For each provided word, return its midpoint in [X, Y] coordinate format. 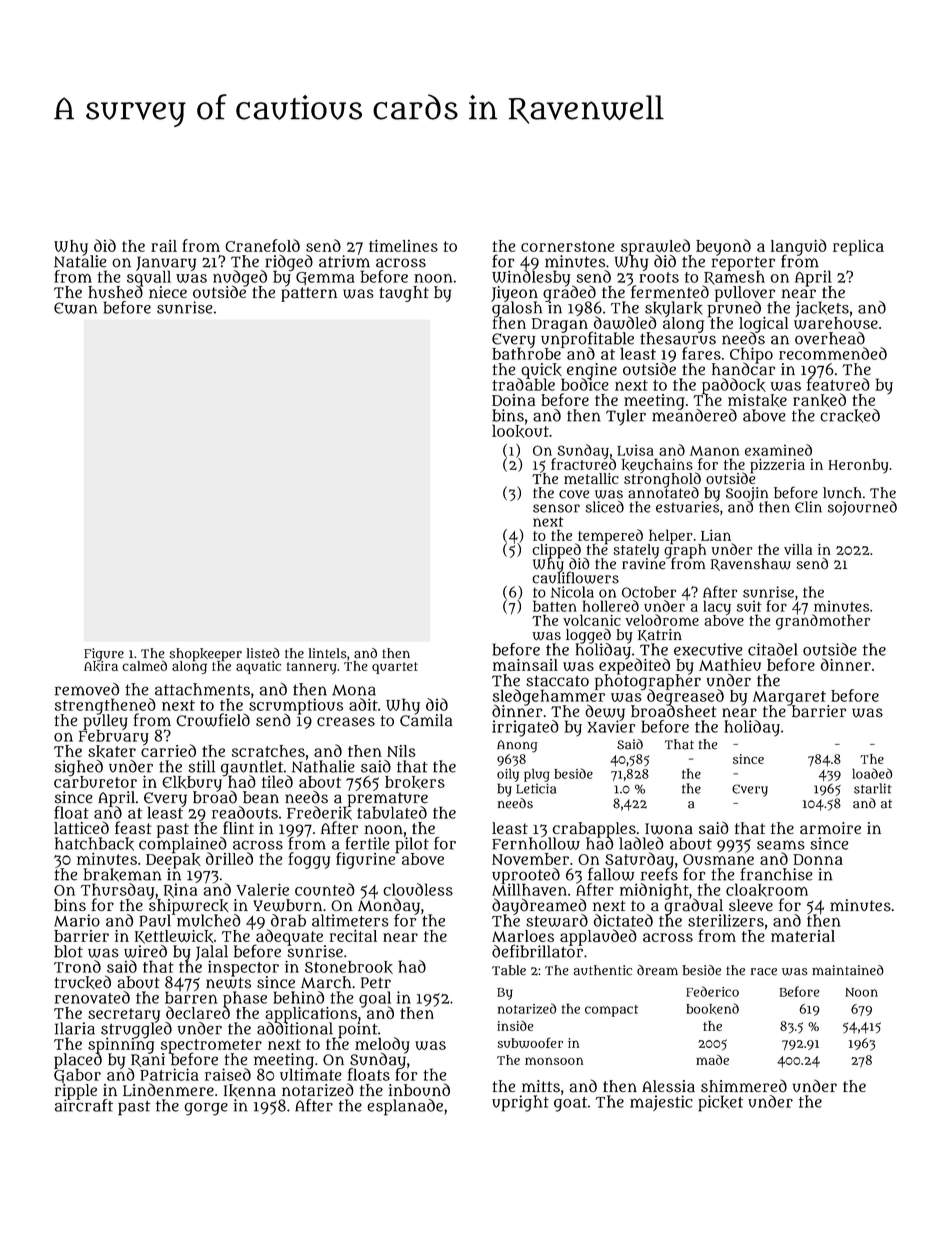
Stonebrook [349, 967]
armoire [830, 828]
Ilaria [75, 1028]
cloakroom [767, 890]
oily [508, 775]
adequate [289, 937]
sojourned [862, 508]
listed [263, 653]
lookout [520, 431]
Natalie [80, 261]
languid [799, 247]
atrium [344, 261]
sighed [79, 768]
